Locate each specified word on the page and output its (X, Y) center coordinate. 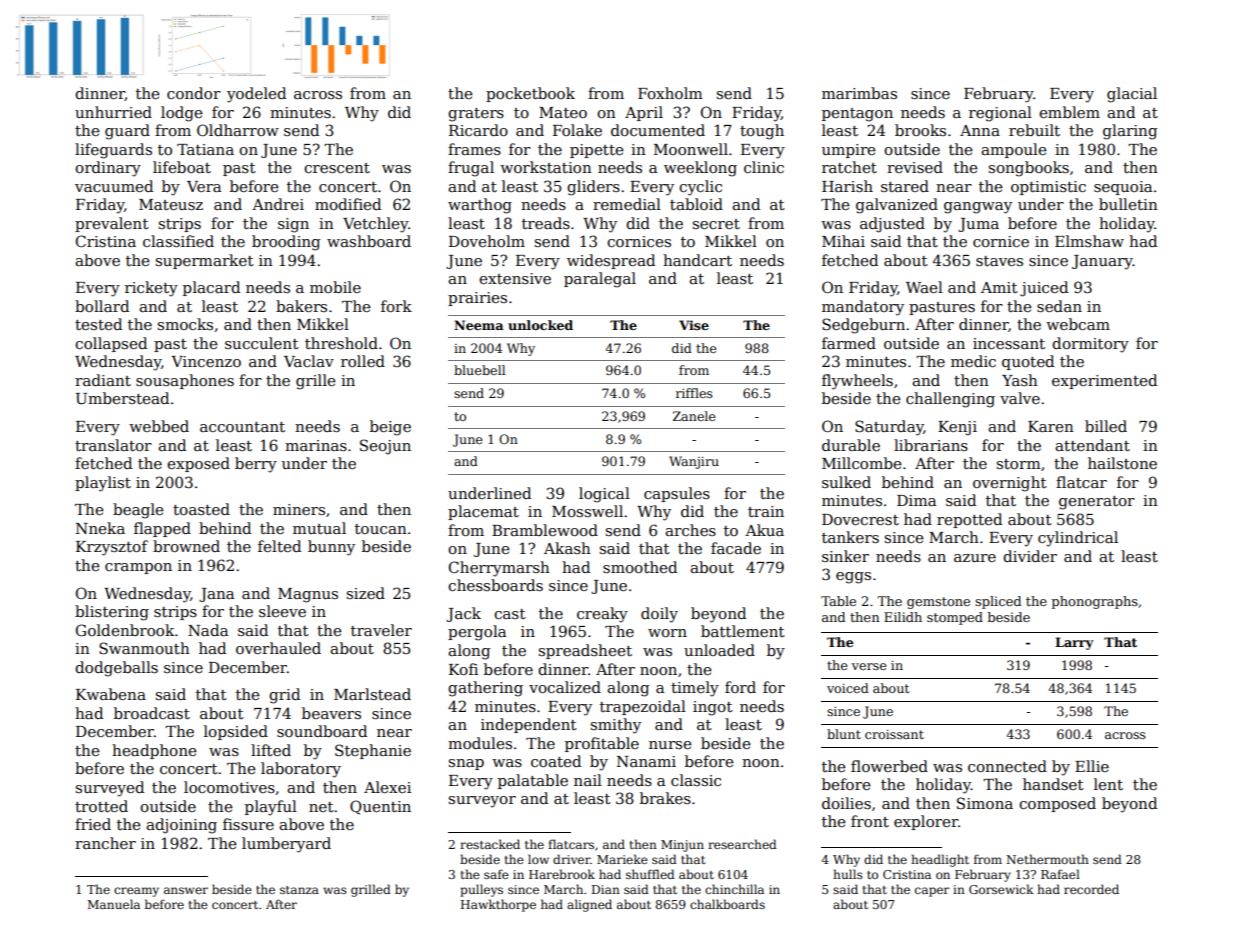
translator (113, 445)
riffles (694, 393)
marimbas (859, 93)
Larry (1074, 643)
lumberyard (286, 845)
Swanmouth (144, 648)
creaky (602, 615)
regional (1000, 114)
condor (194, 93)
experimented (1104, 381)
